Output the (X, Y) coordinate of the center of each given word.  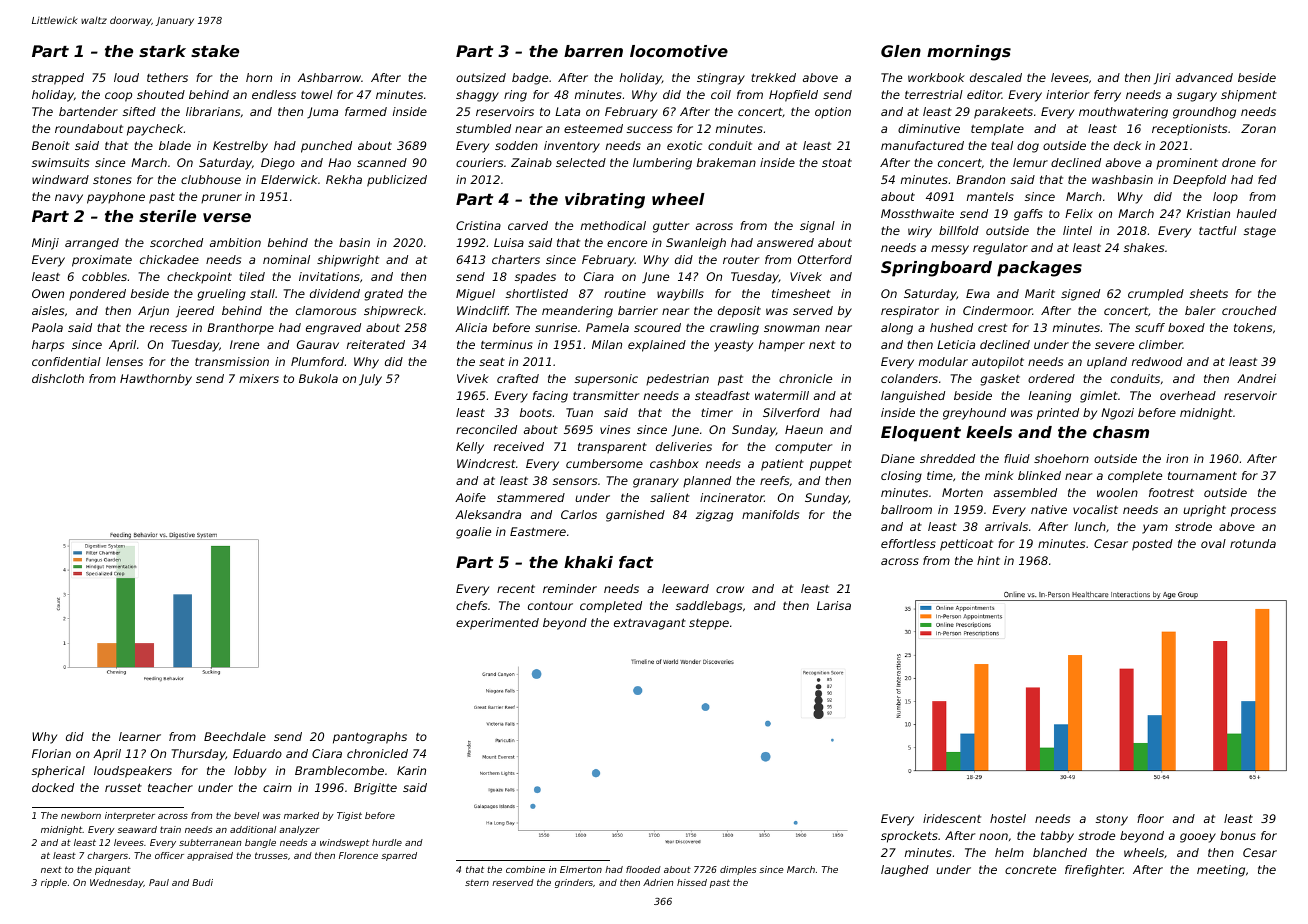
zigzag (714, 516)
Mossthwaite (917, 213)
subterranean (210, 842)
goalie (473, 533)
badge (530, 79)
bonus (1238, 835)
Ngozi (1117, 414)
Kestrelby (240, 147)
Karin (411, 770)
